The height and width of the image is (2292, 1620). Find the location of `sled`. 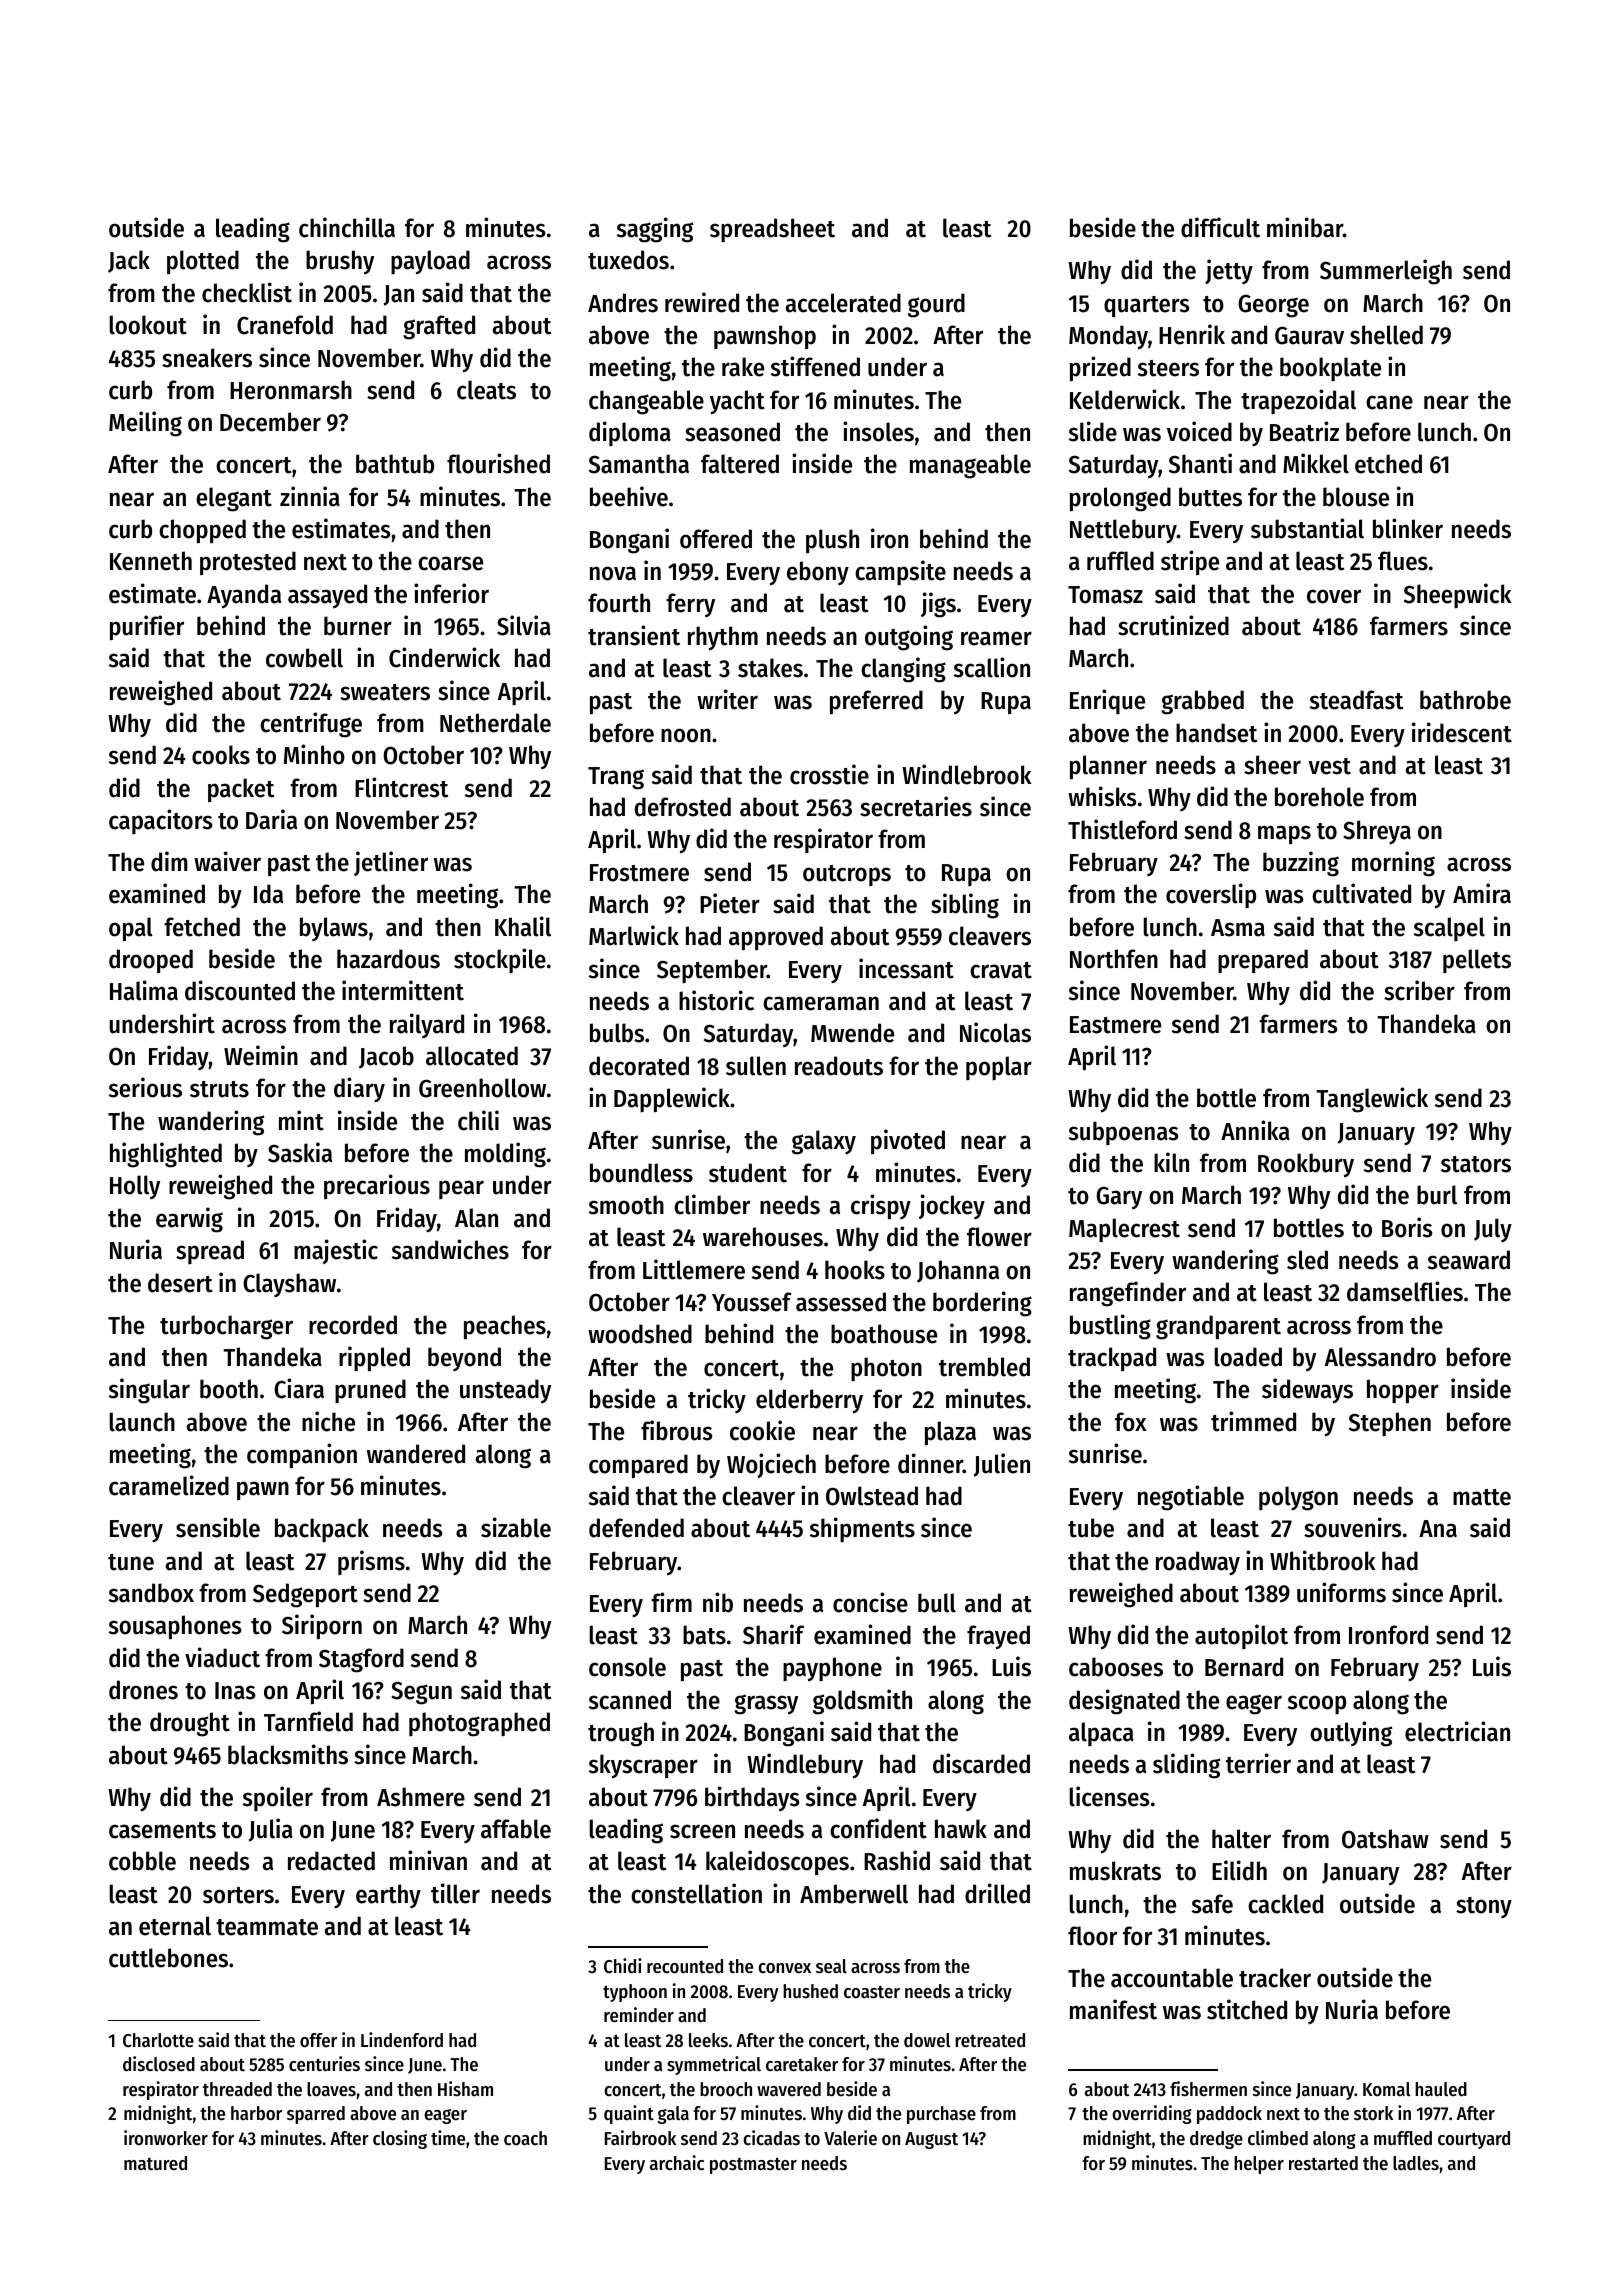

sled is located at coordinates (1307, 1260).
